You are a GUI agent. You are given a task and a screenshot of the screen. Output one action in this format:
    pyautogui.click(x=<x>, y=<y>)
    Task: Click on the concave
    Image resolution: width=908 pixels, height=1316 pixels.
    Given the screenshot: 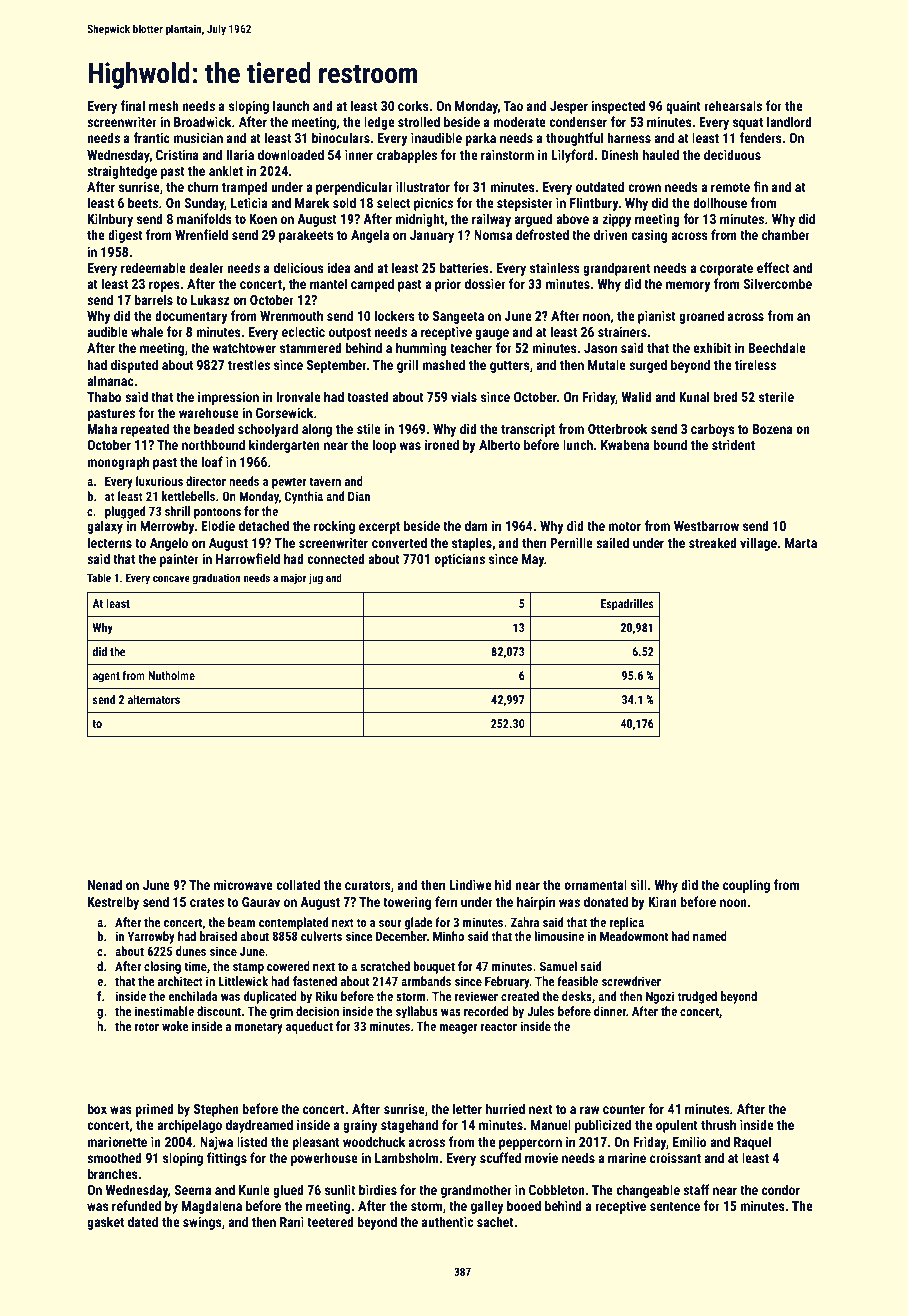 What is the action you would take?
    pyautogui.click(x=171, y=579)
